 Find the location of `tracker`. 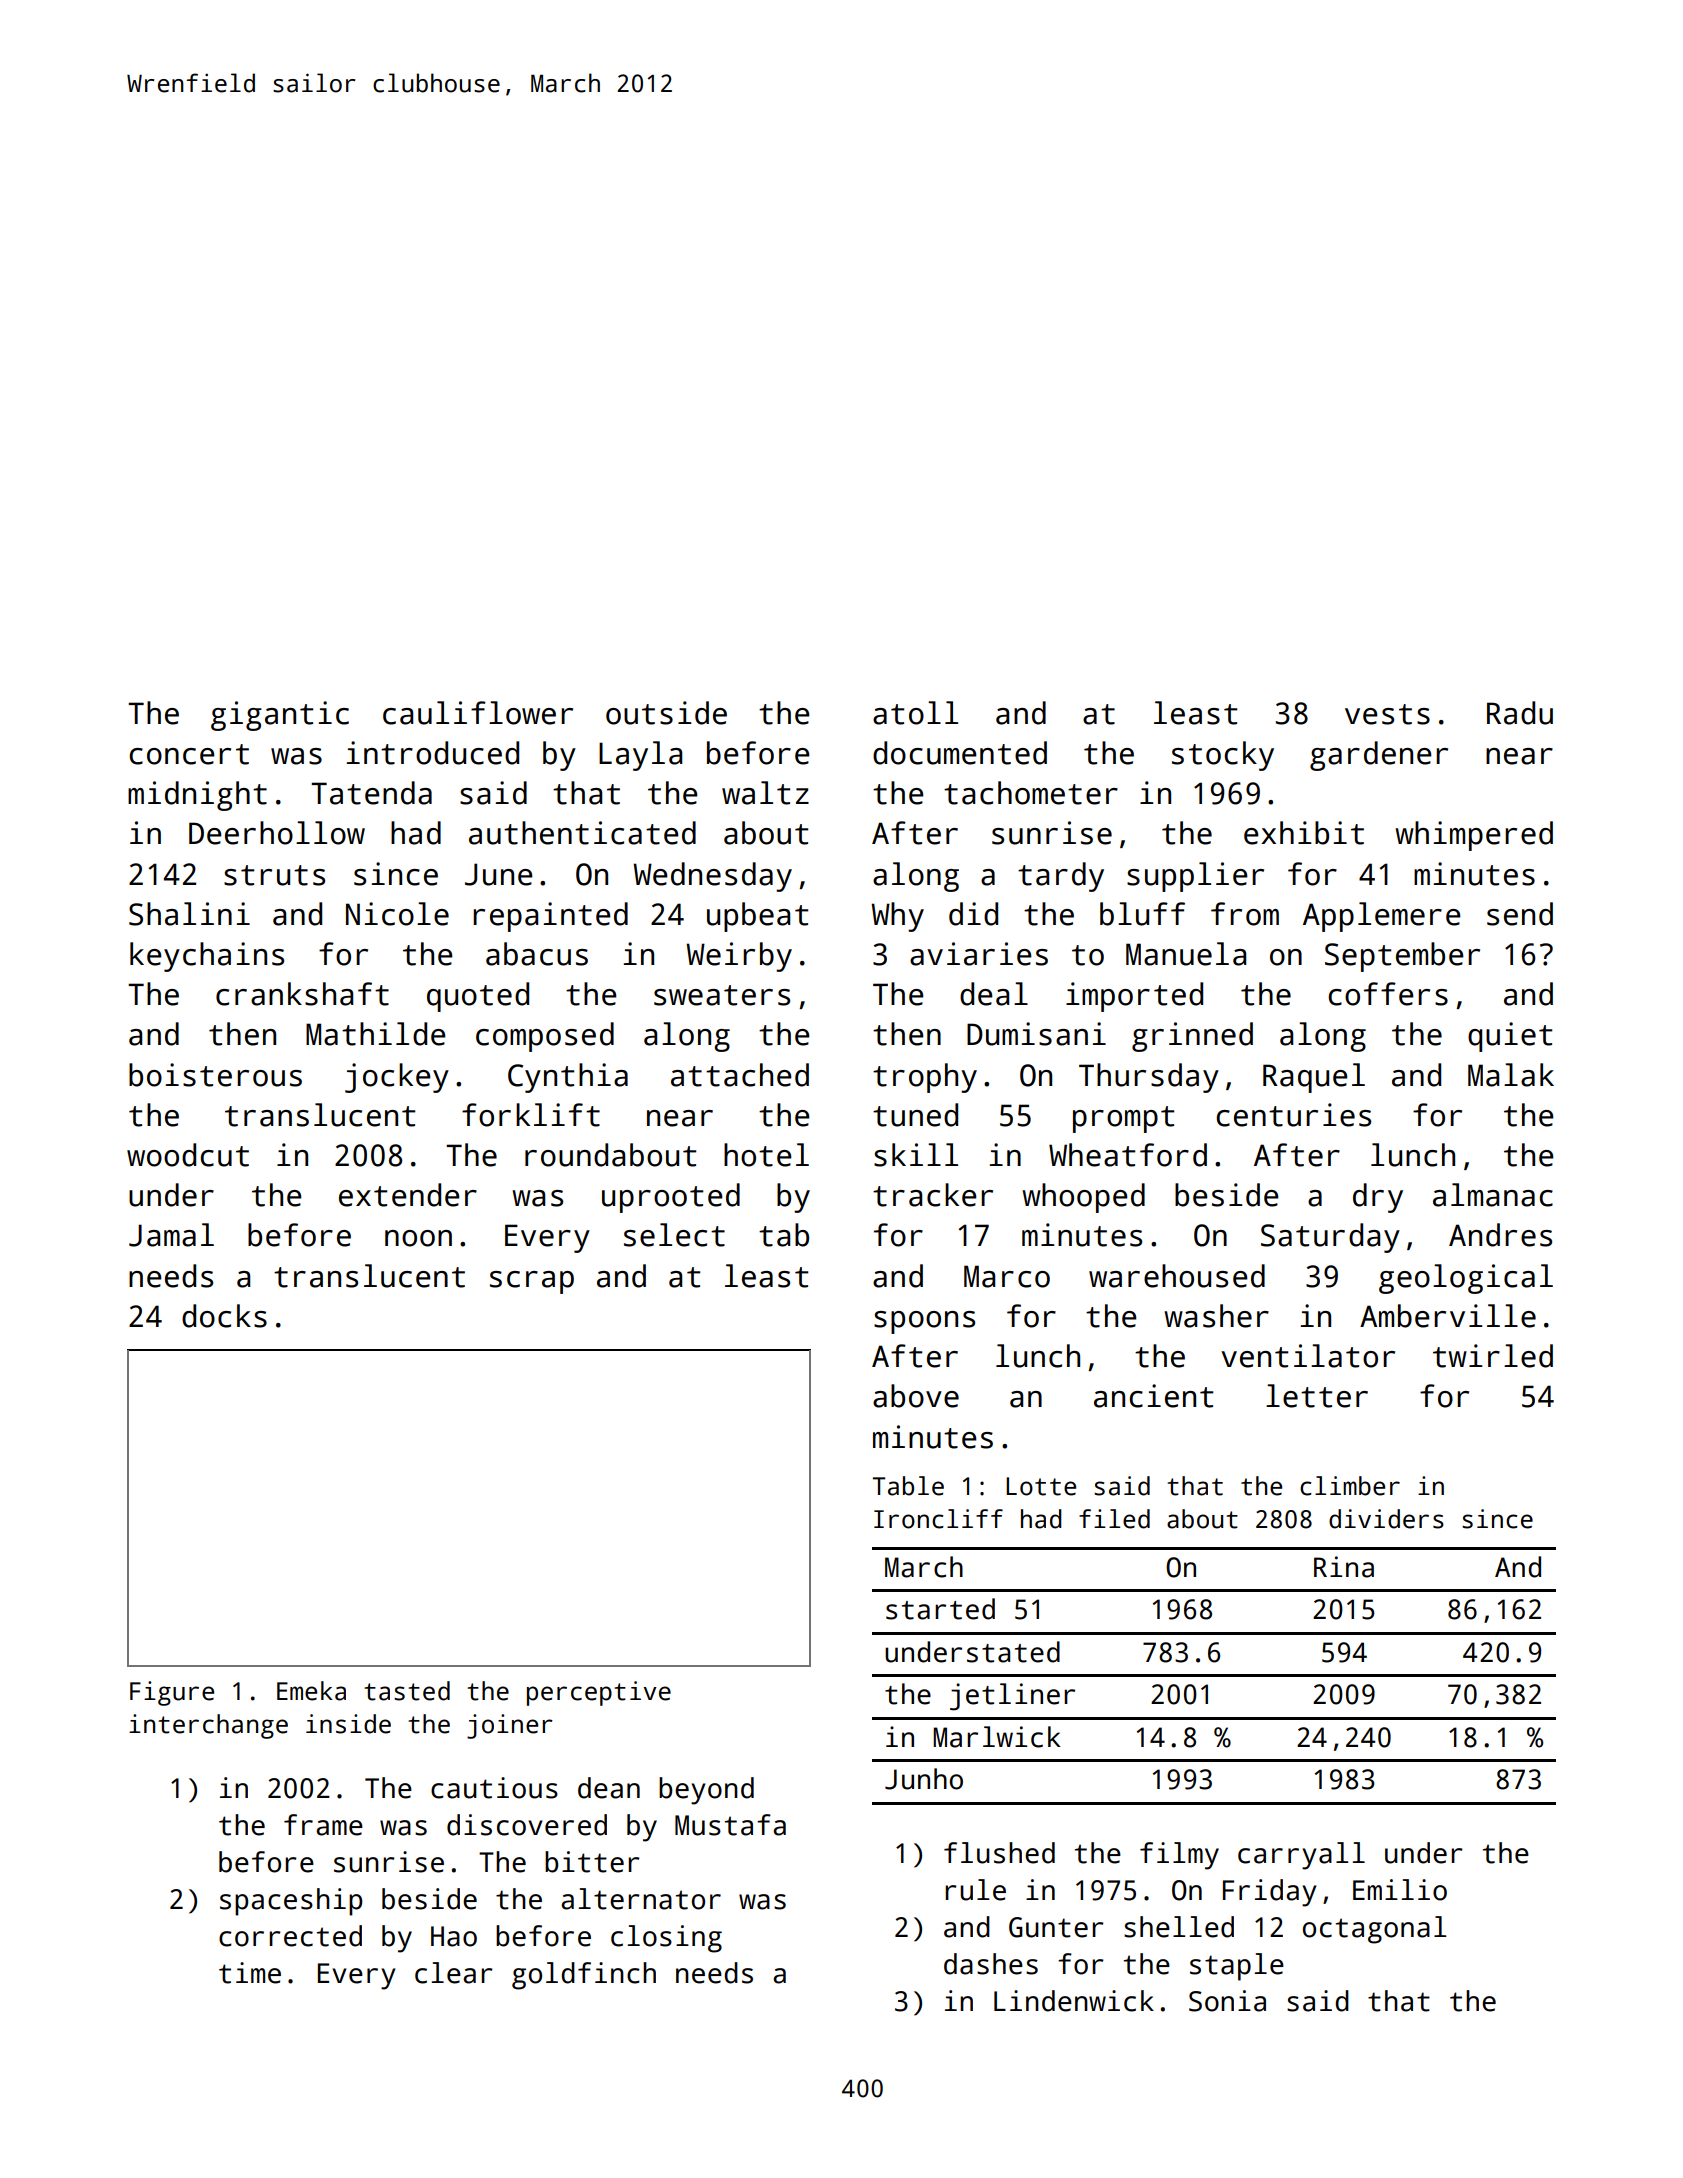

tracker is located at coordinates (933, 1195).
